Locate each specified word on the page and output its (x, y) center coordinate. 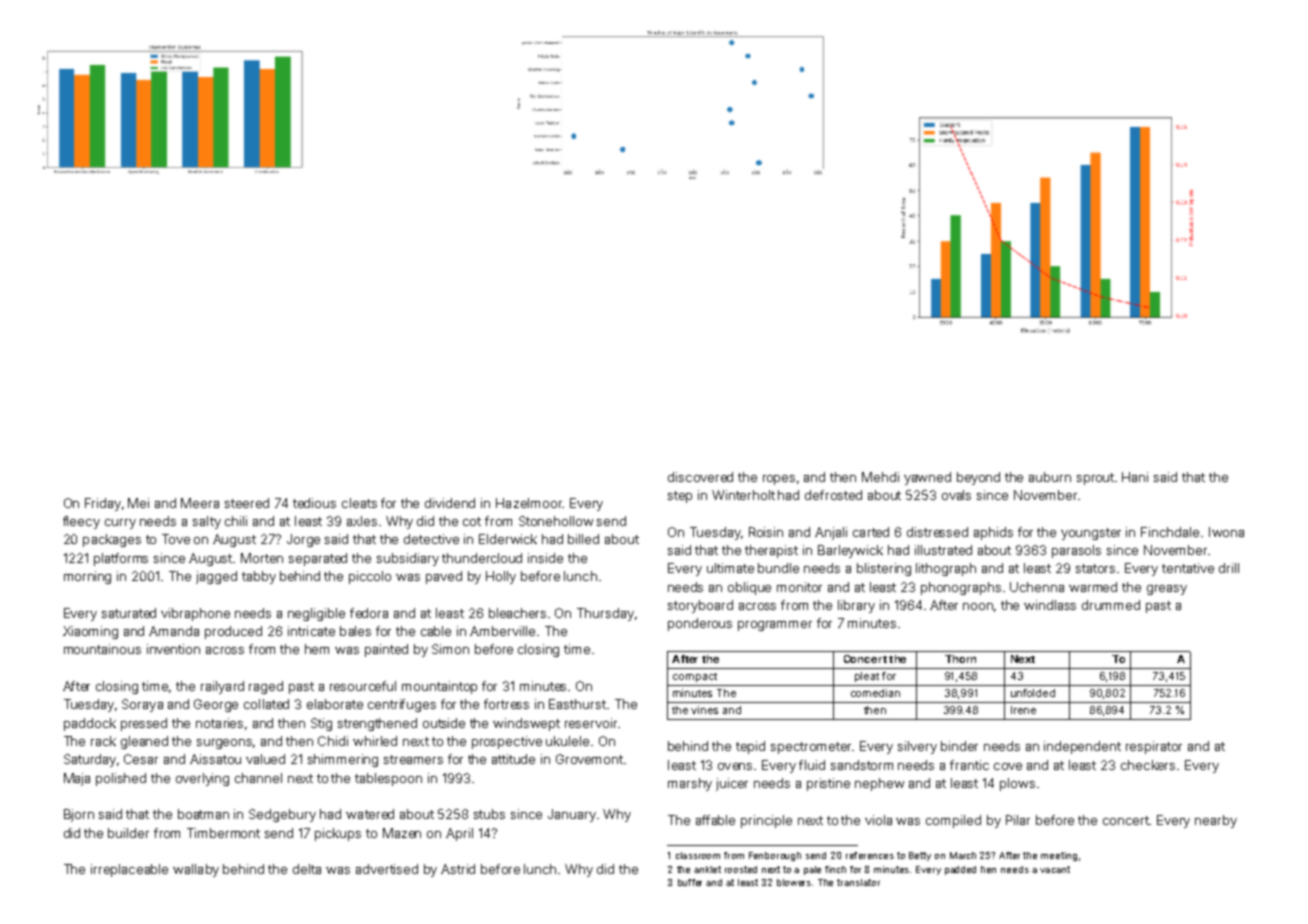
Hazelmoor (529, 503)
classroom (698, 855)
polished (121, 779)
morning (87, 577)
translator (858, 882)
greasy (1167, 590)
